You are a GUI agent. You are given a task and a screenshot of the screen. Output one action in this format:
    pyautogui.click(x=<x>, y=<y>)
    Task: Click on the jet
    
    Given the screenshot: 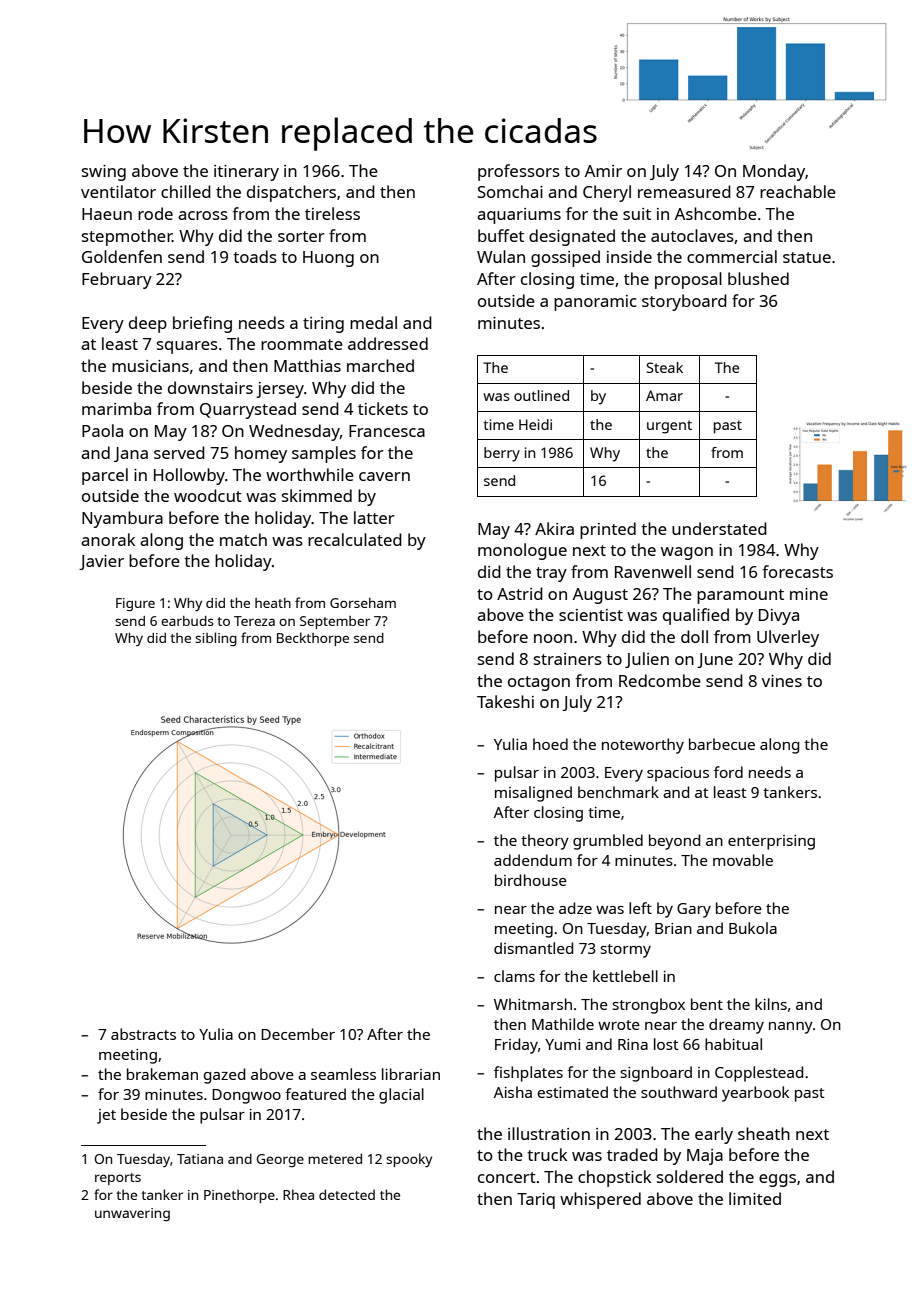 What is the action you would take?
    pyautogui.click(x=106, y=1116)
